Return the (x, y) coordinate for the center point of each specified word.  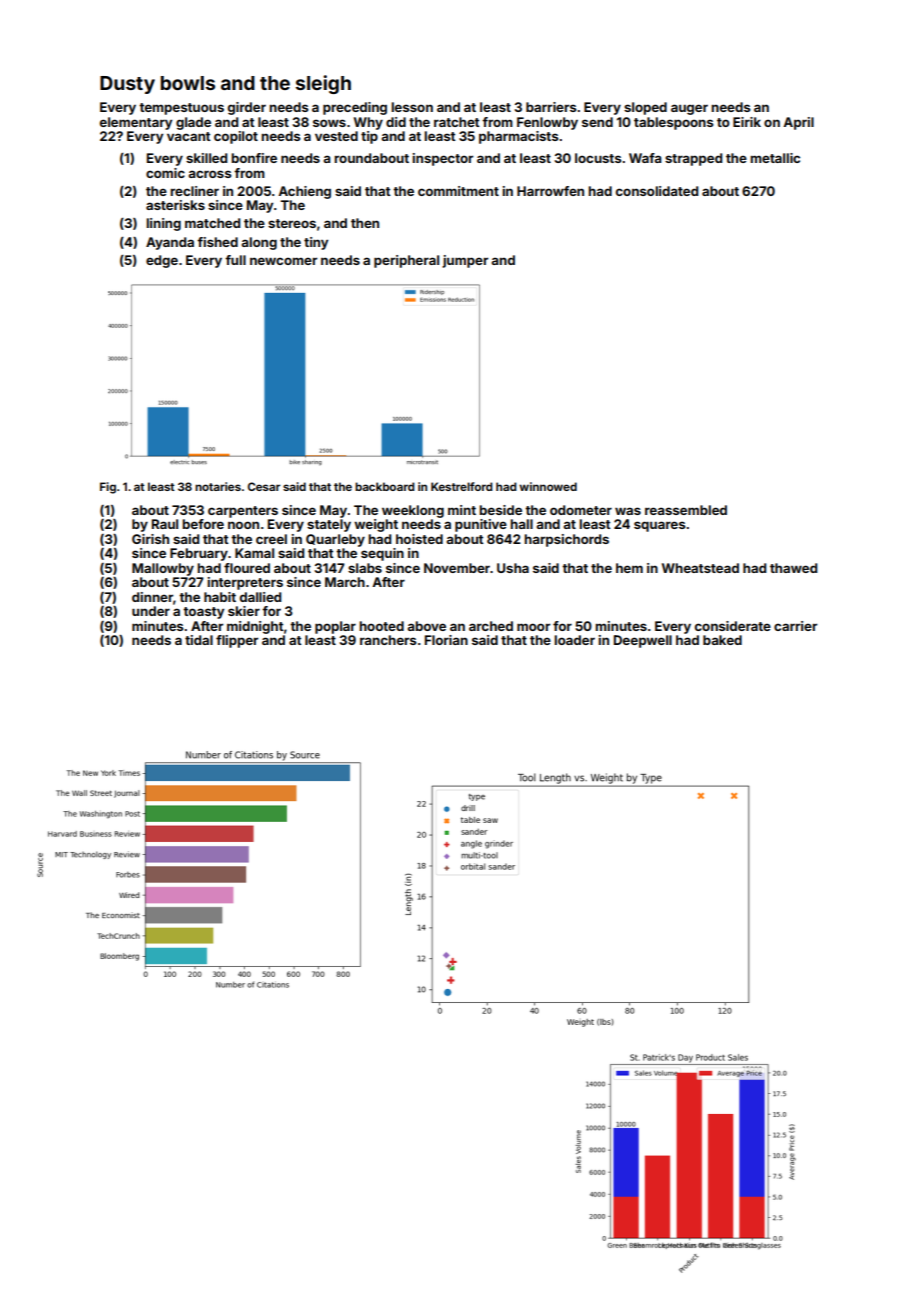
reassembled (686, 510)
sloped (645, 108)
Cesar (264, 486)
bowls (188, 83)
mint (462, 510)
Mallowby (163, 569)
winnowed (548, 486)
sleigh (323, 84)
